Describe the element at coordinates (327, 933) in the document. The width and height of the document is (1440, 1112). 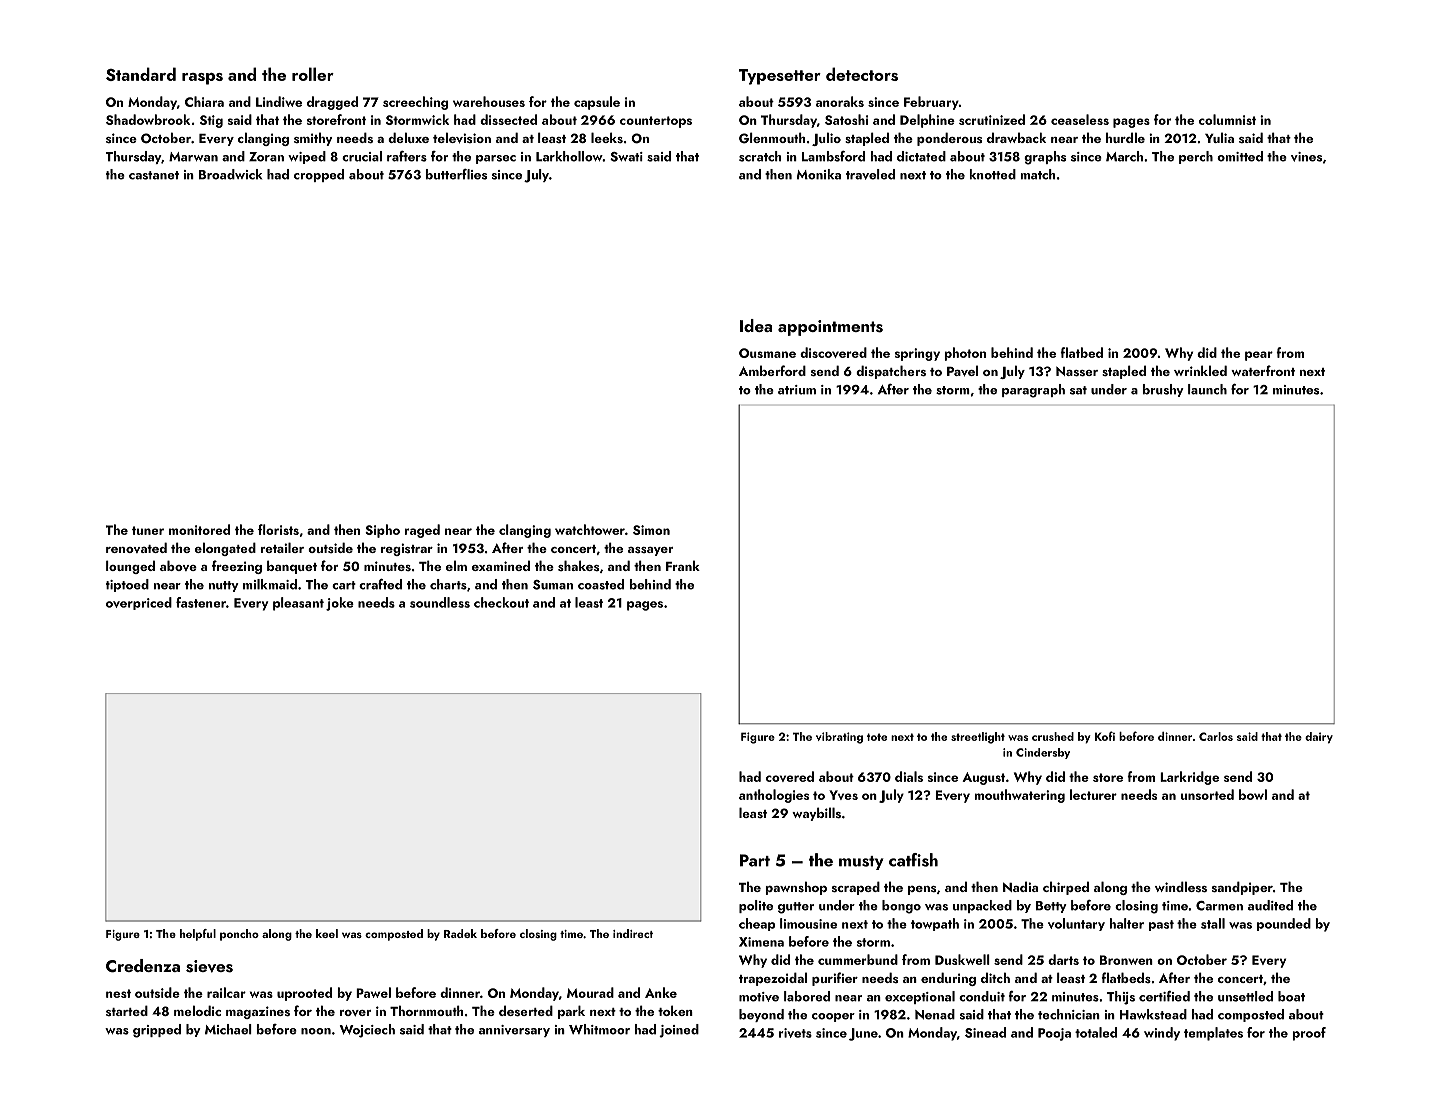
I see `keel` at that location.
